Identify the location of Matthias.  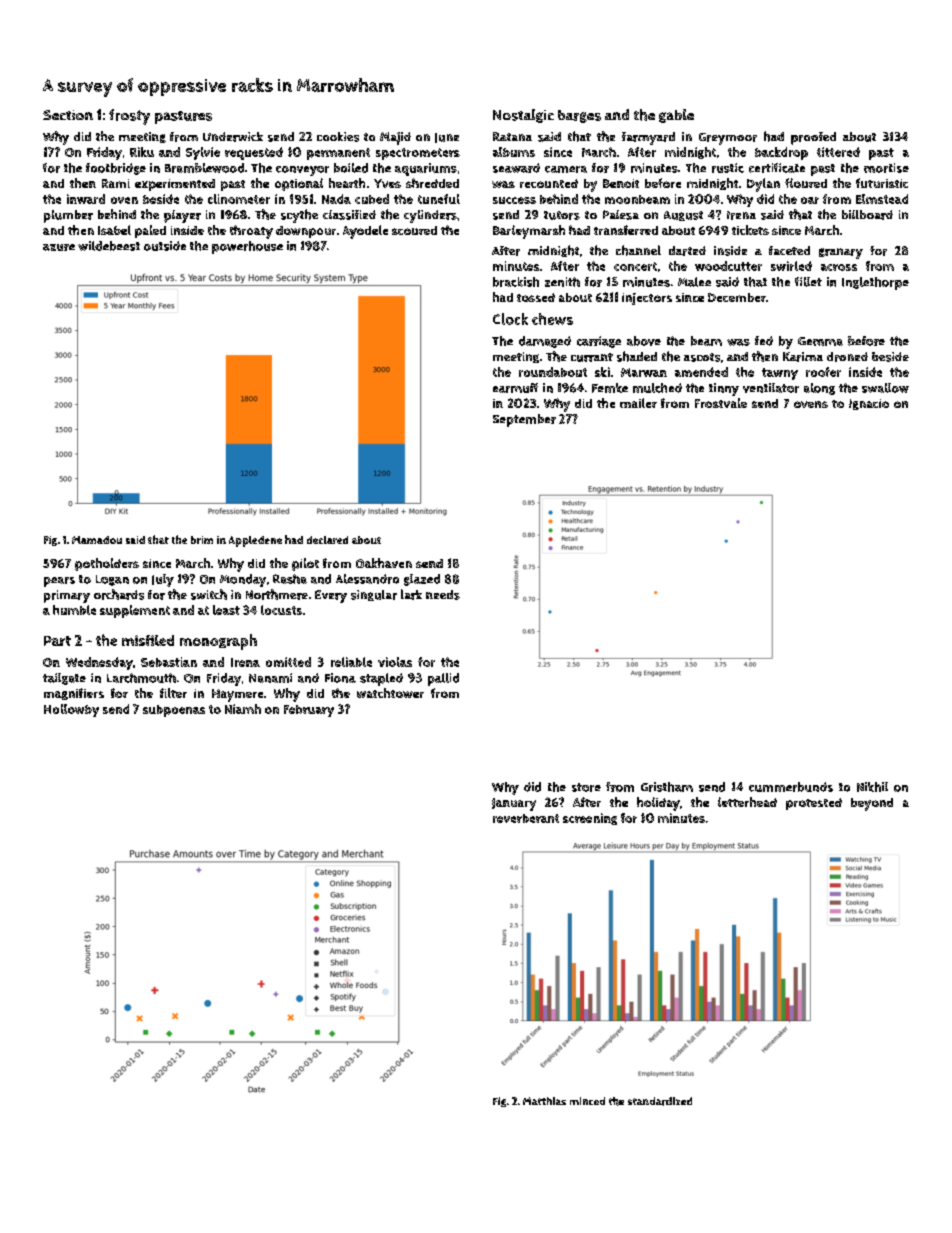
(544, 1101).
